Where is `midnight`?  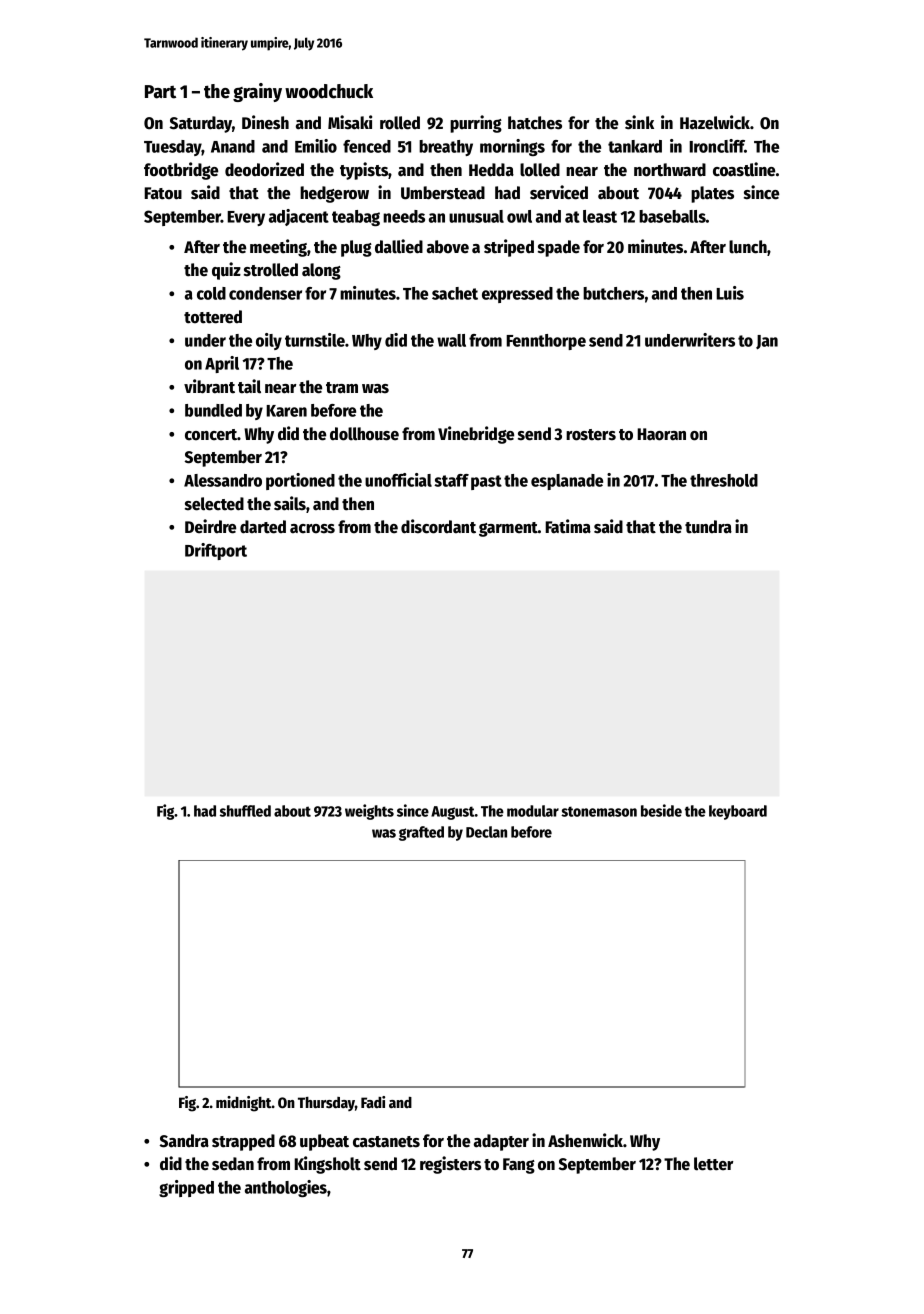
midnight is located at coordinates (244, 1104).
